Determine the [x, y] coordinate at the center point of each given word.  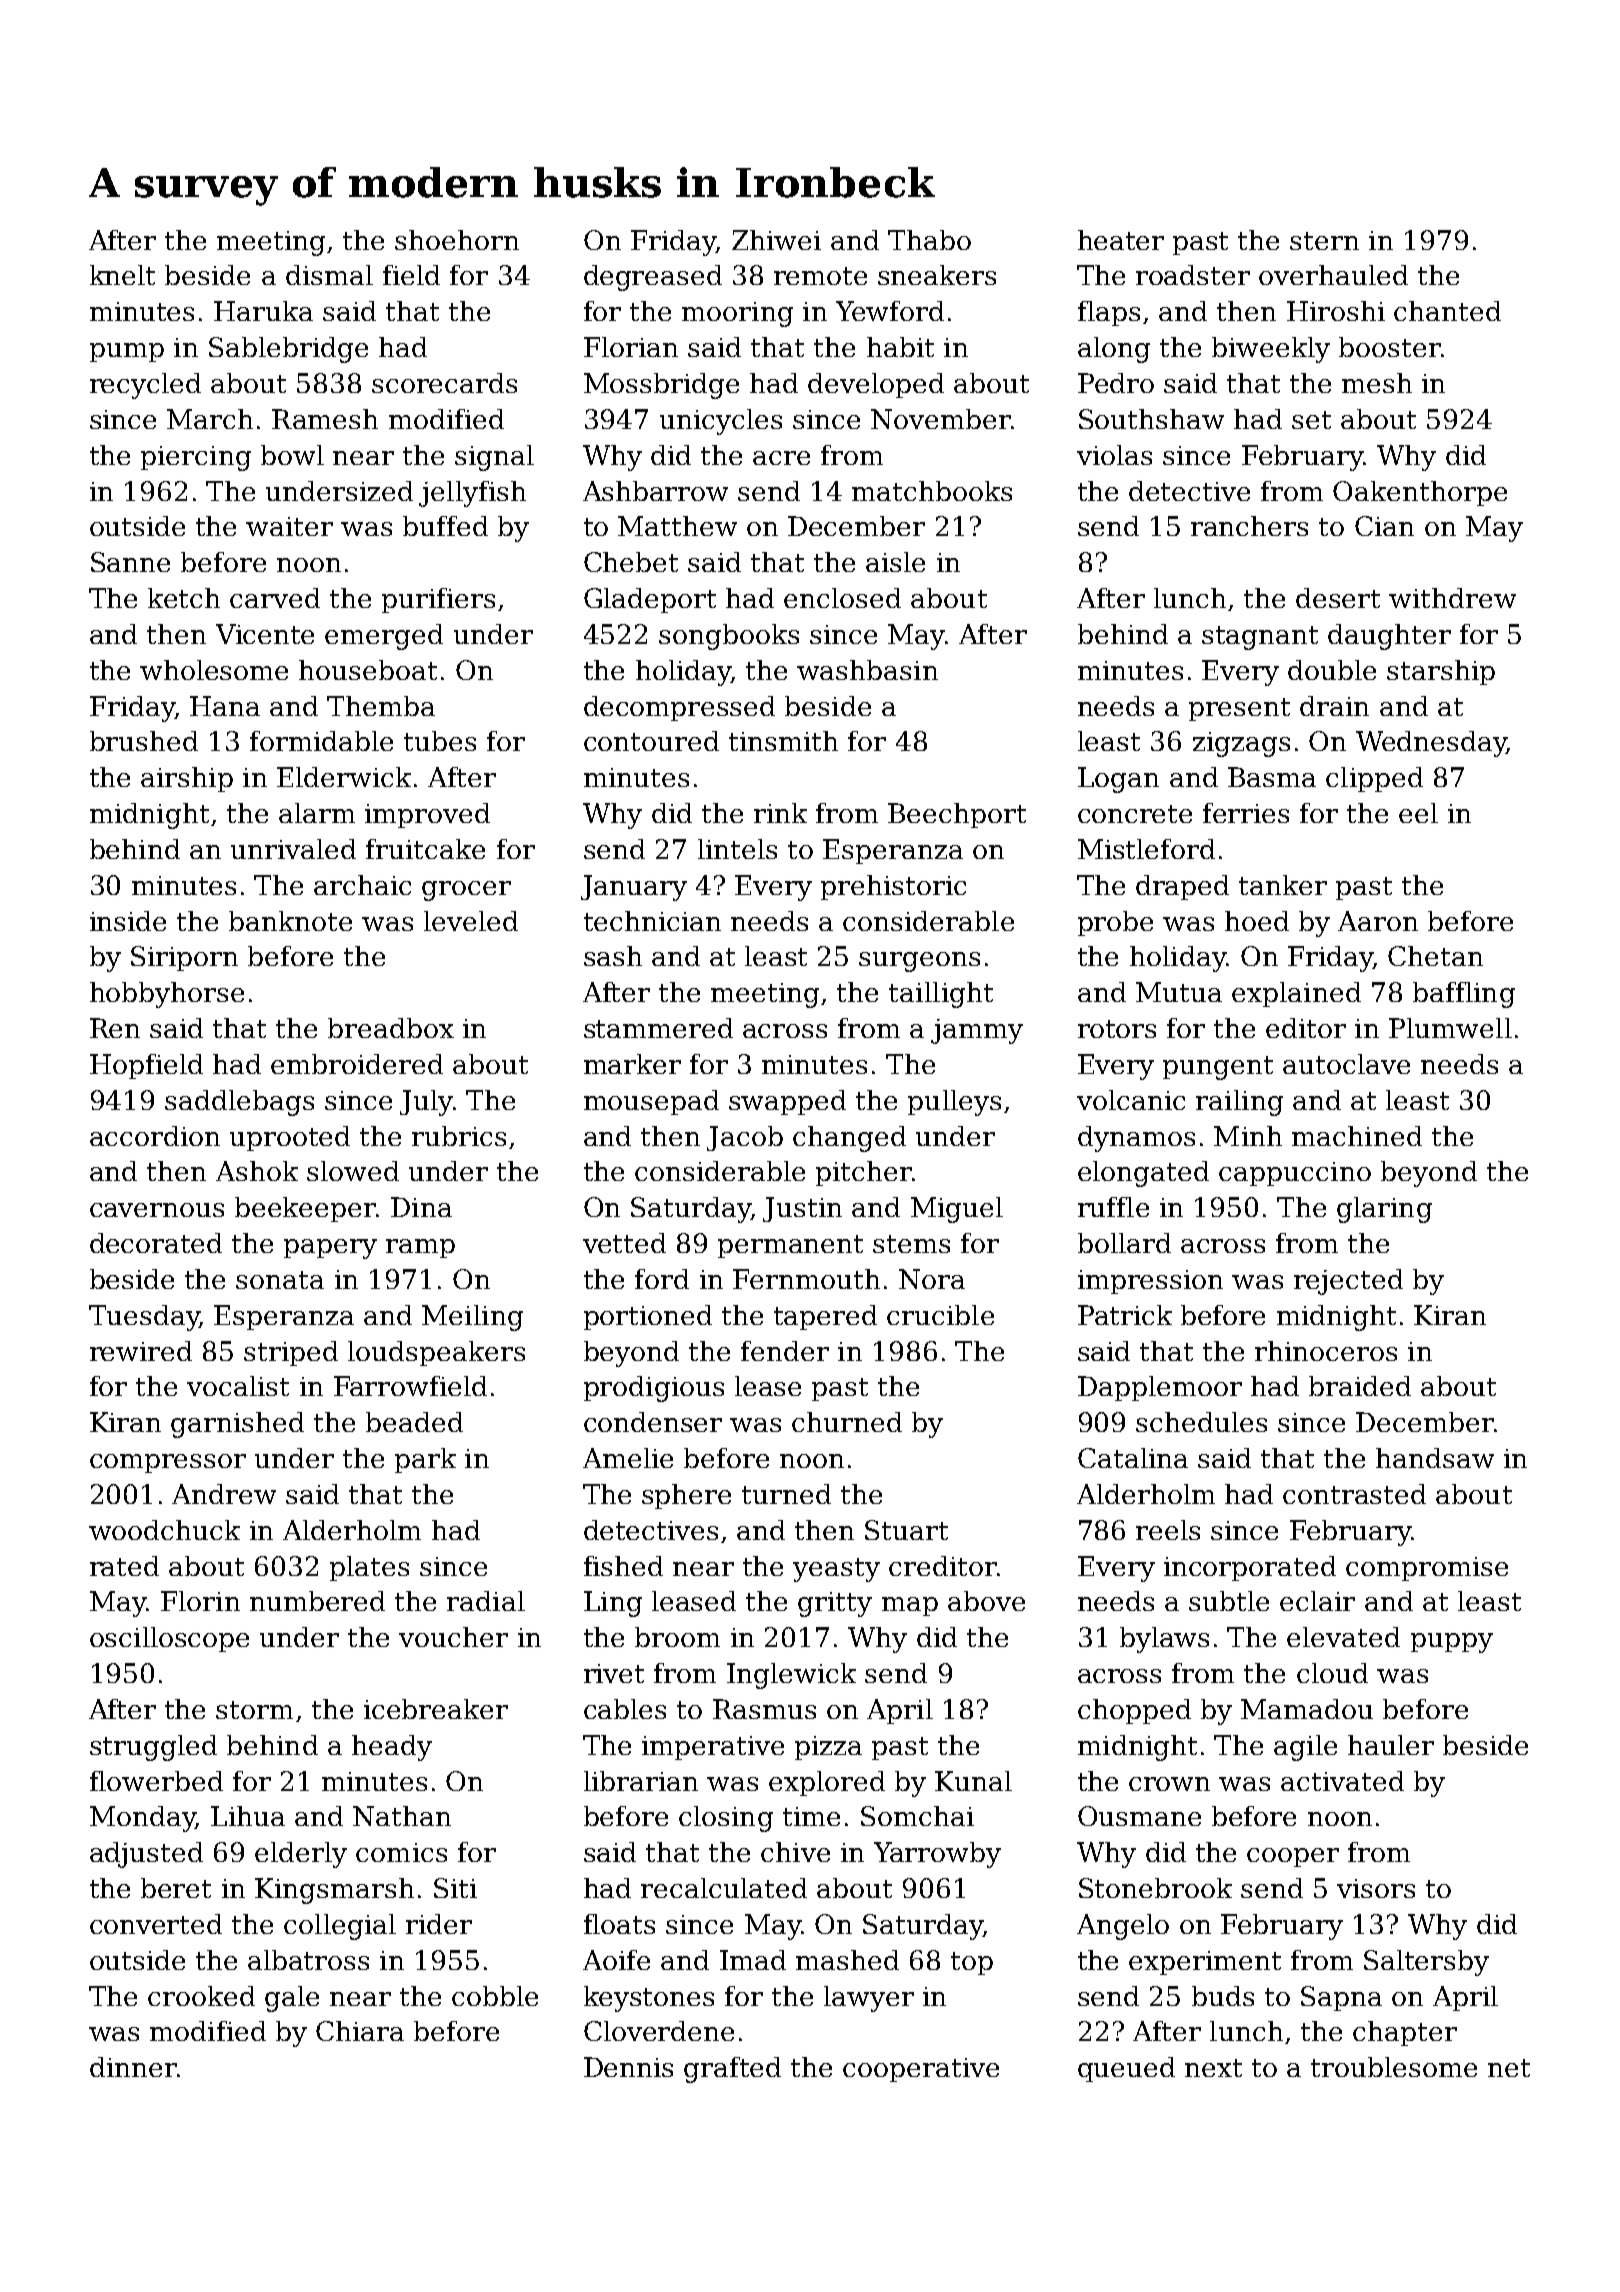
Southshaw [1151, 419]
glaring [1384, 1210]
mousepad [651, 1102]
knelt [122, 275]
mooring [737, 314]
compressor [168, 1463]
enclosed [842, 598]
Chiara [360, 2031]
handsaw [1435, 1458]
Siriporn [184, 958]
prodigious [654, 1389]
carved [275, 598]
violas [1114, 455]
